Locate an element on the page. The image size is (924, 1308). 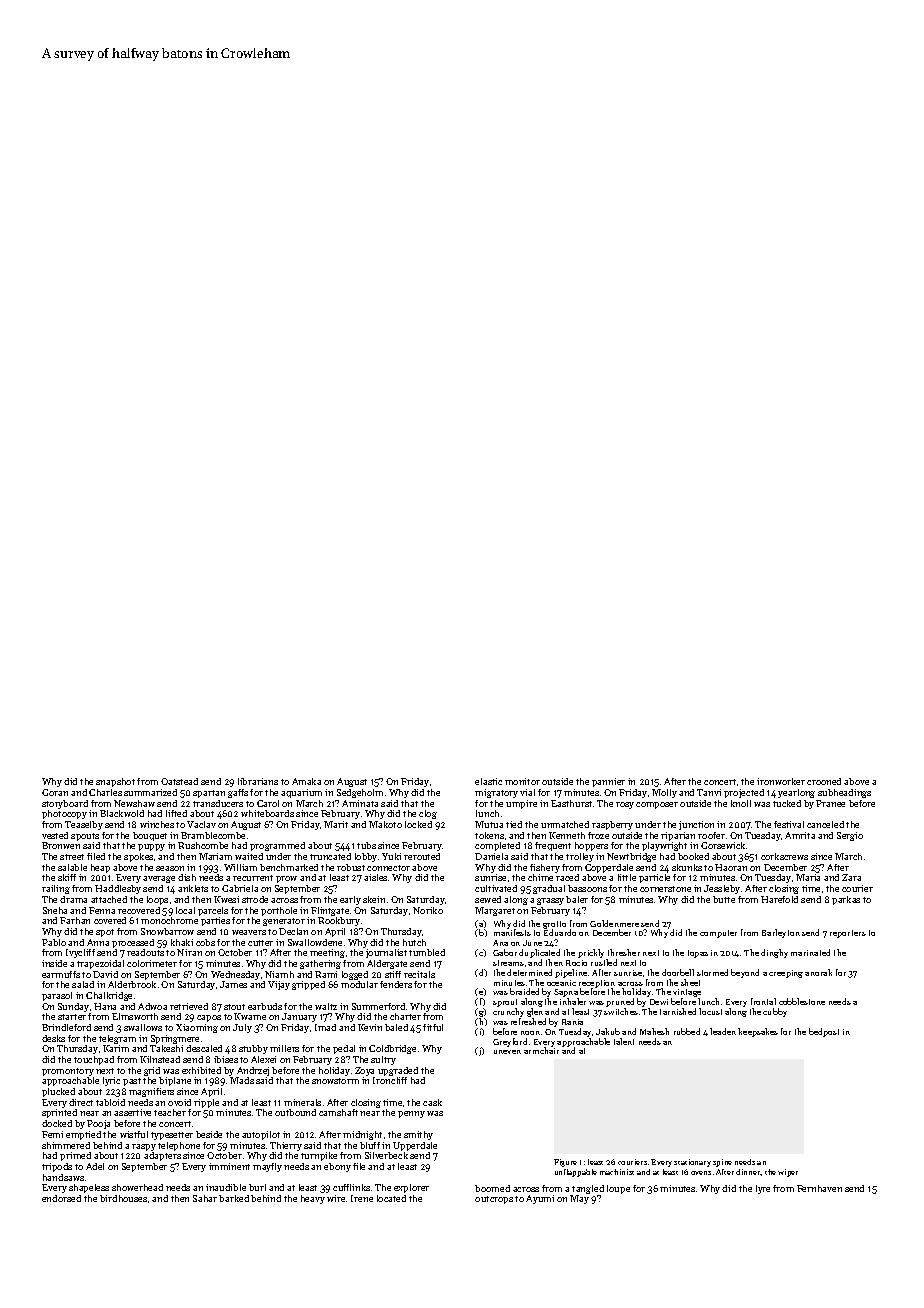
cask is located at coordinates (432, 1102).
